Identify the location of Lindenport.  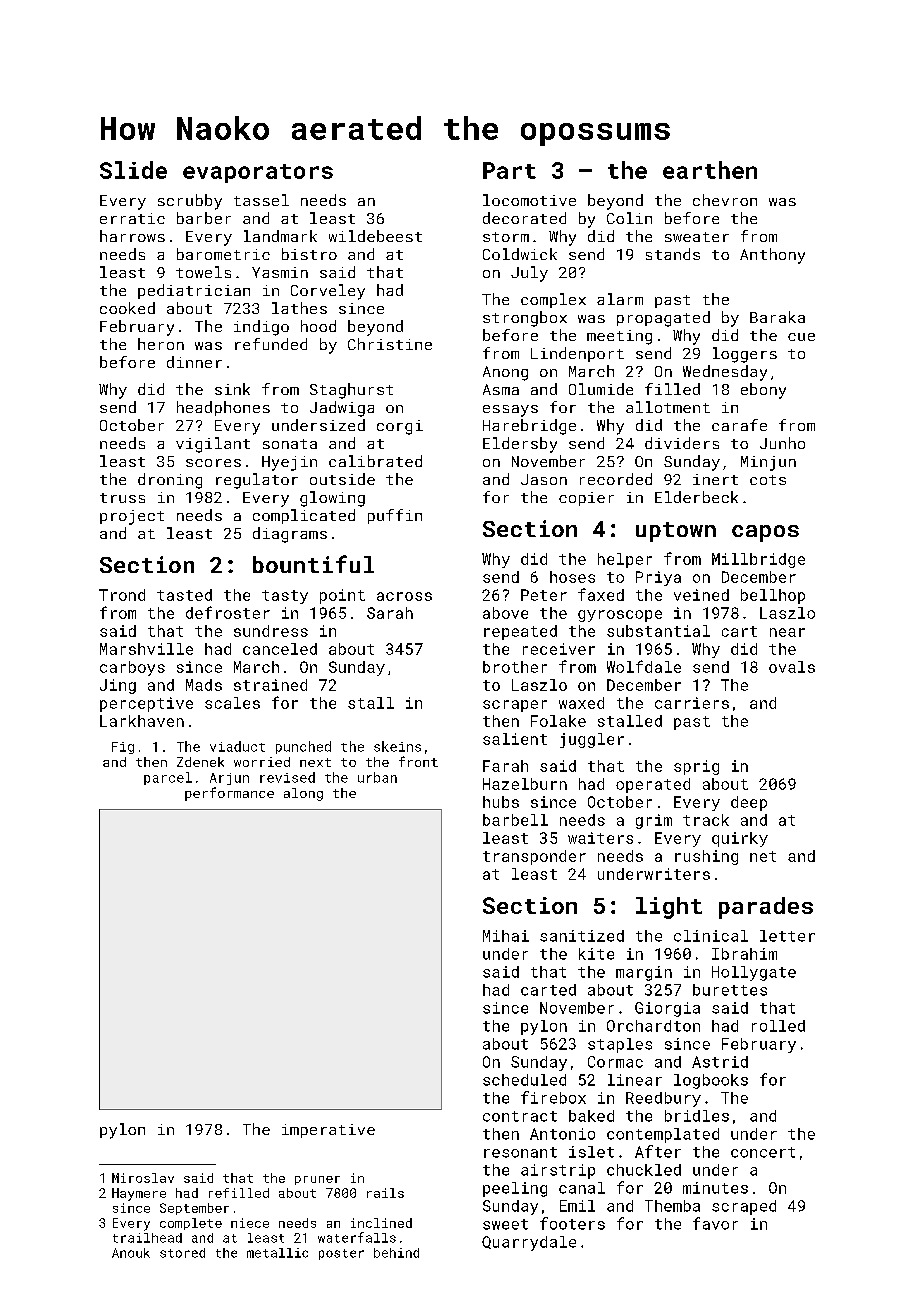
(577, 354).
